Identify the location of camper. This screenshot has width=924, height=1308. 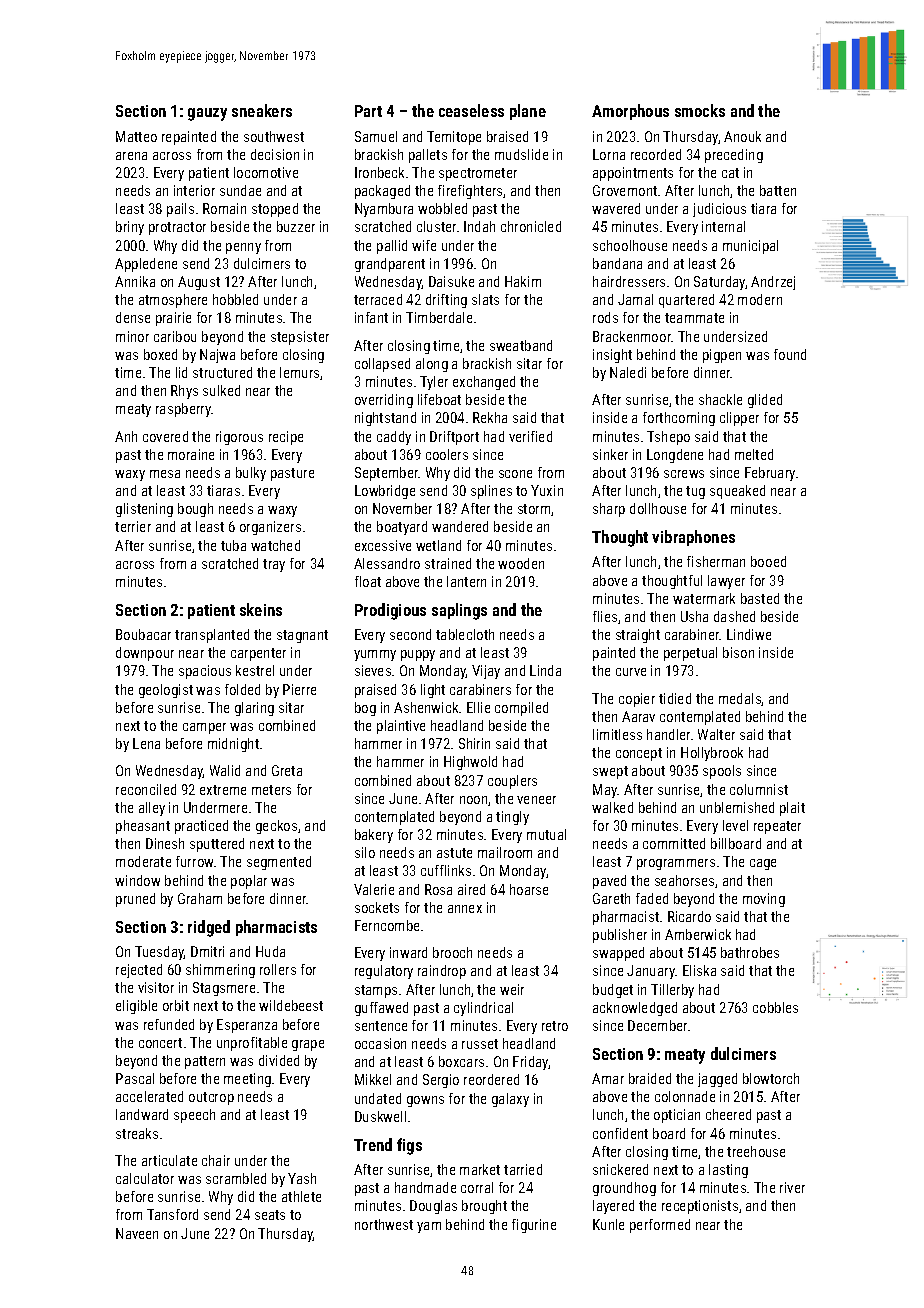
(204, 728).
